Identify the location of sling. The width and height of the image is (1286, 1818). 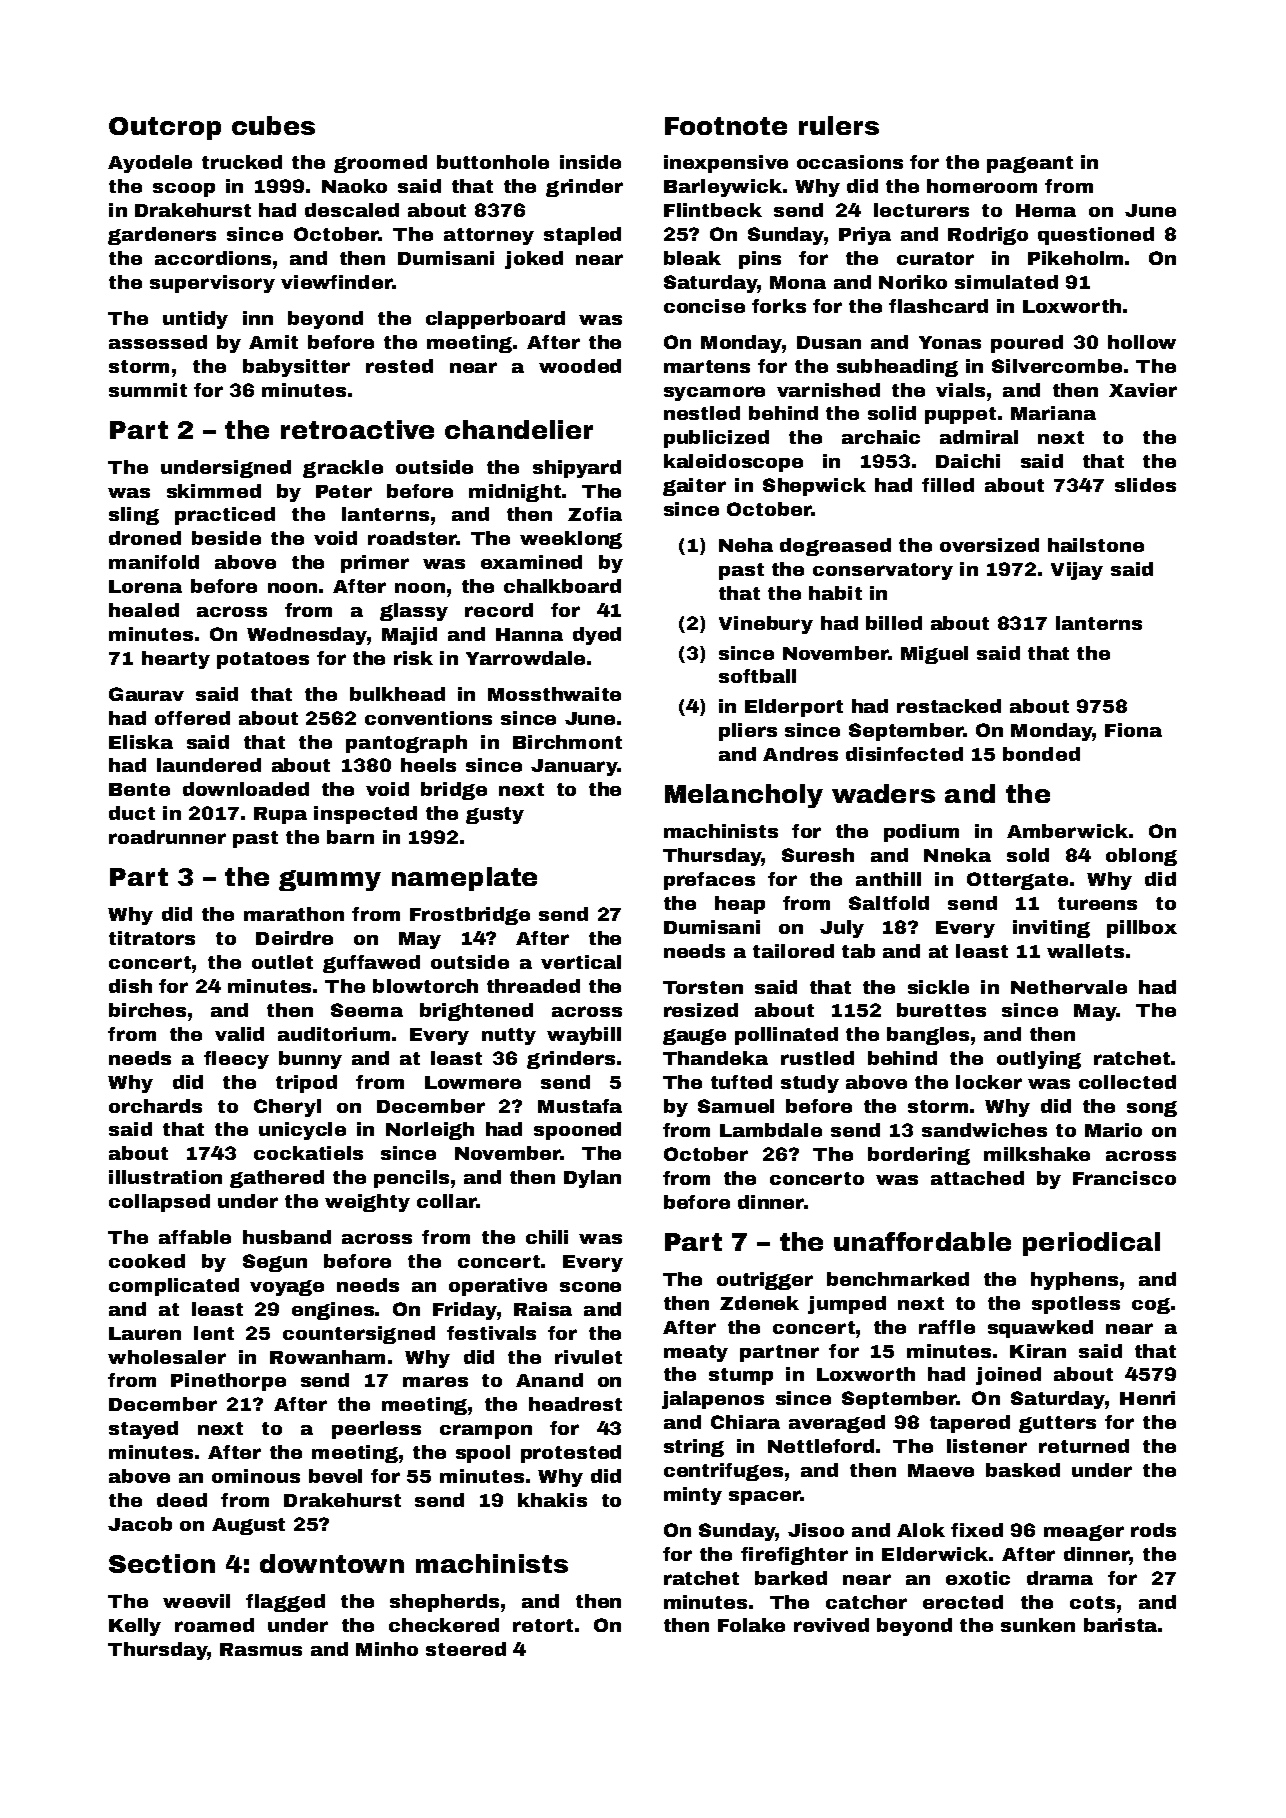
(134, 516).
